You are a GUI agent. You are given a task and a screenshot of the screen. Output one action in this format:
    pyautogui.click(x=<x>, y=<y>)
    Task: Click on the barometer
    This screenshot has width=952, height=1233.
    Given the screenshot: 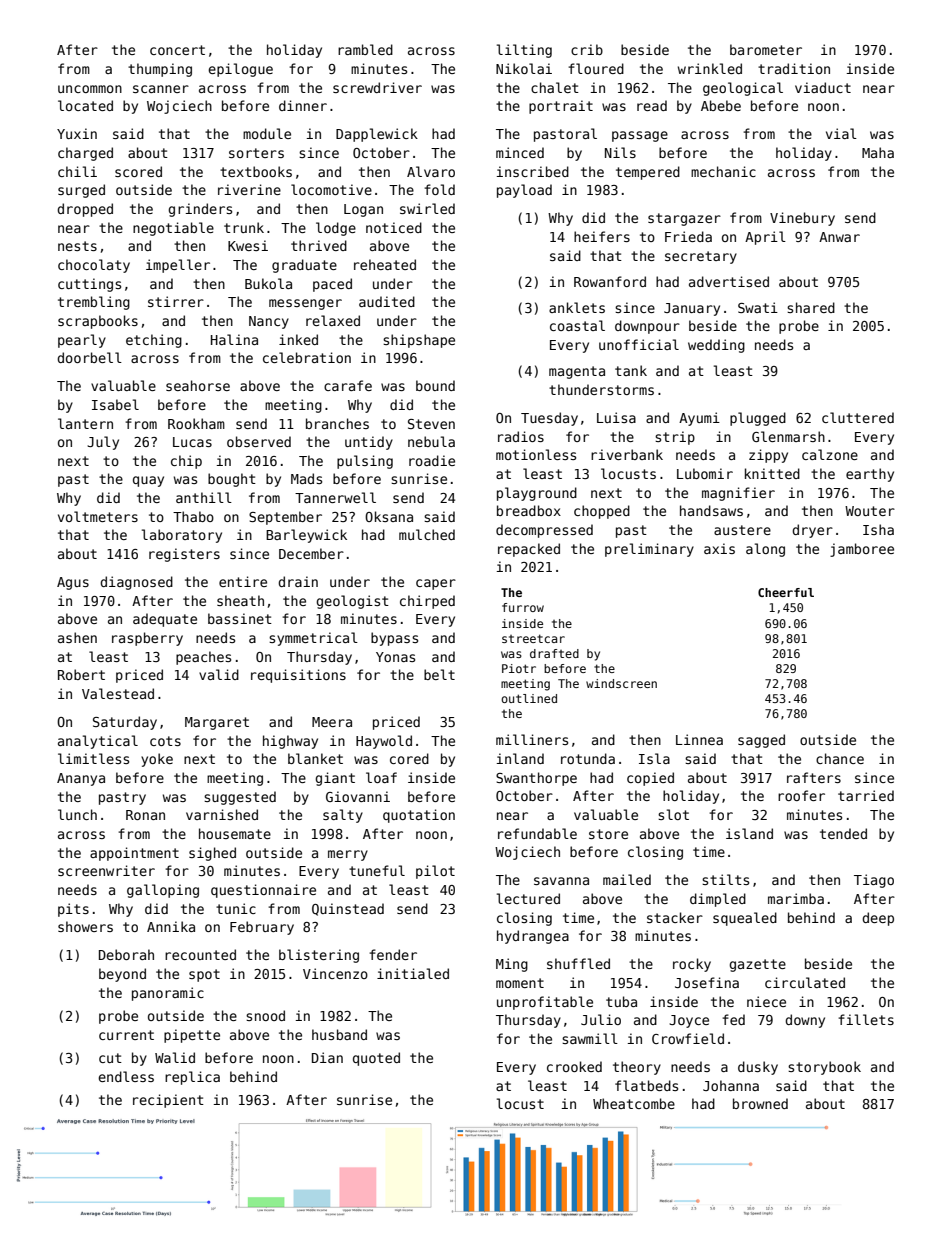 What is the action you would take?
    pyautogui.click(x=766, y=49)
